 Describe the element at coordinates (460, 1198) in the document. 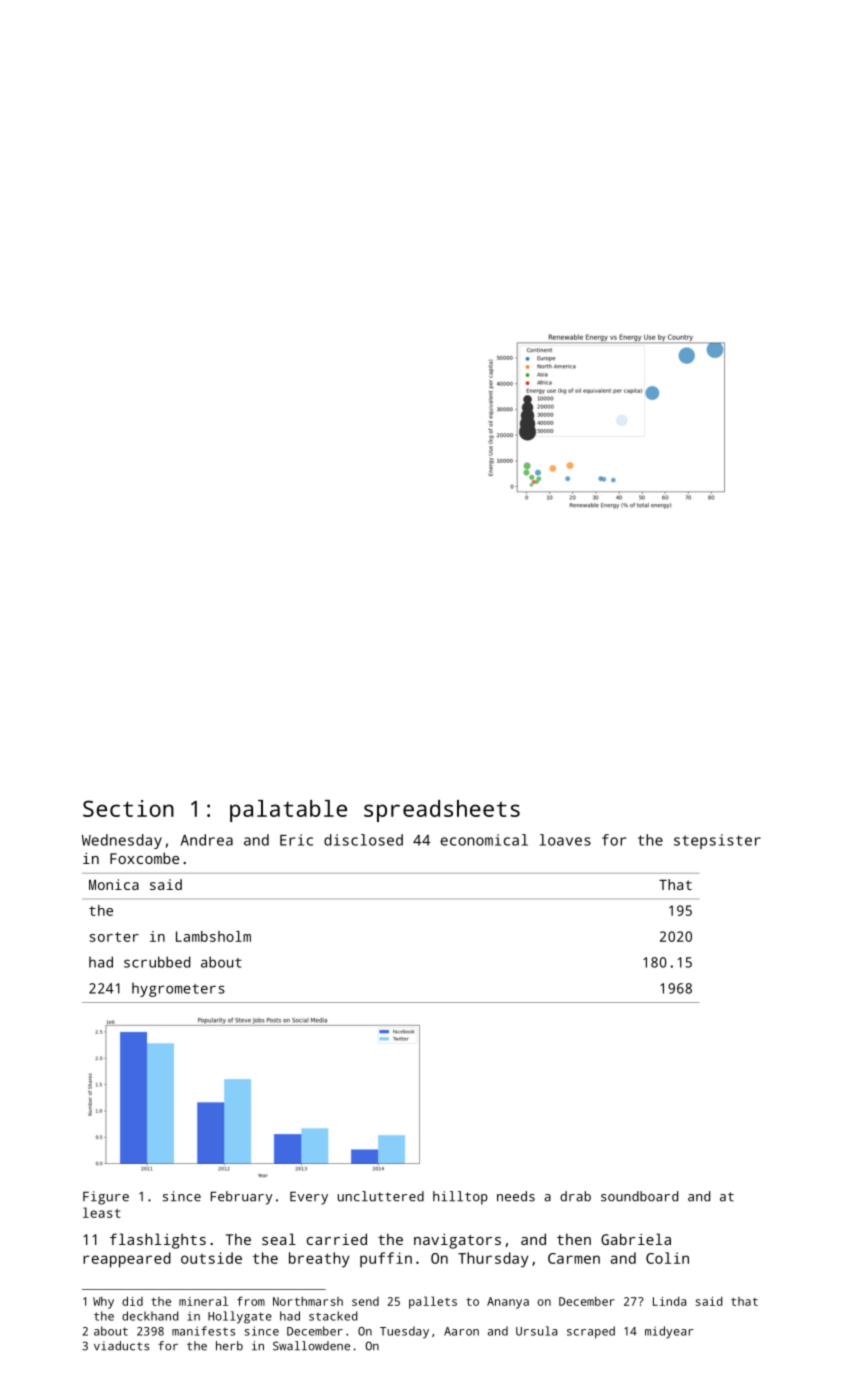

I see `hilltop` at that location.
